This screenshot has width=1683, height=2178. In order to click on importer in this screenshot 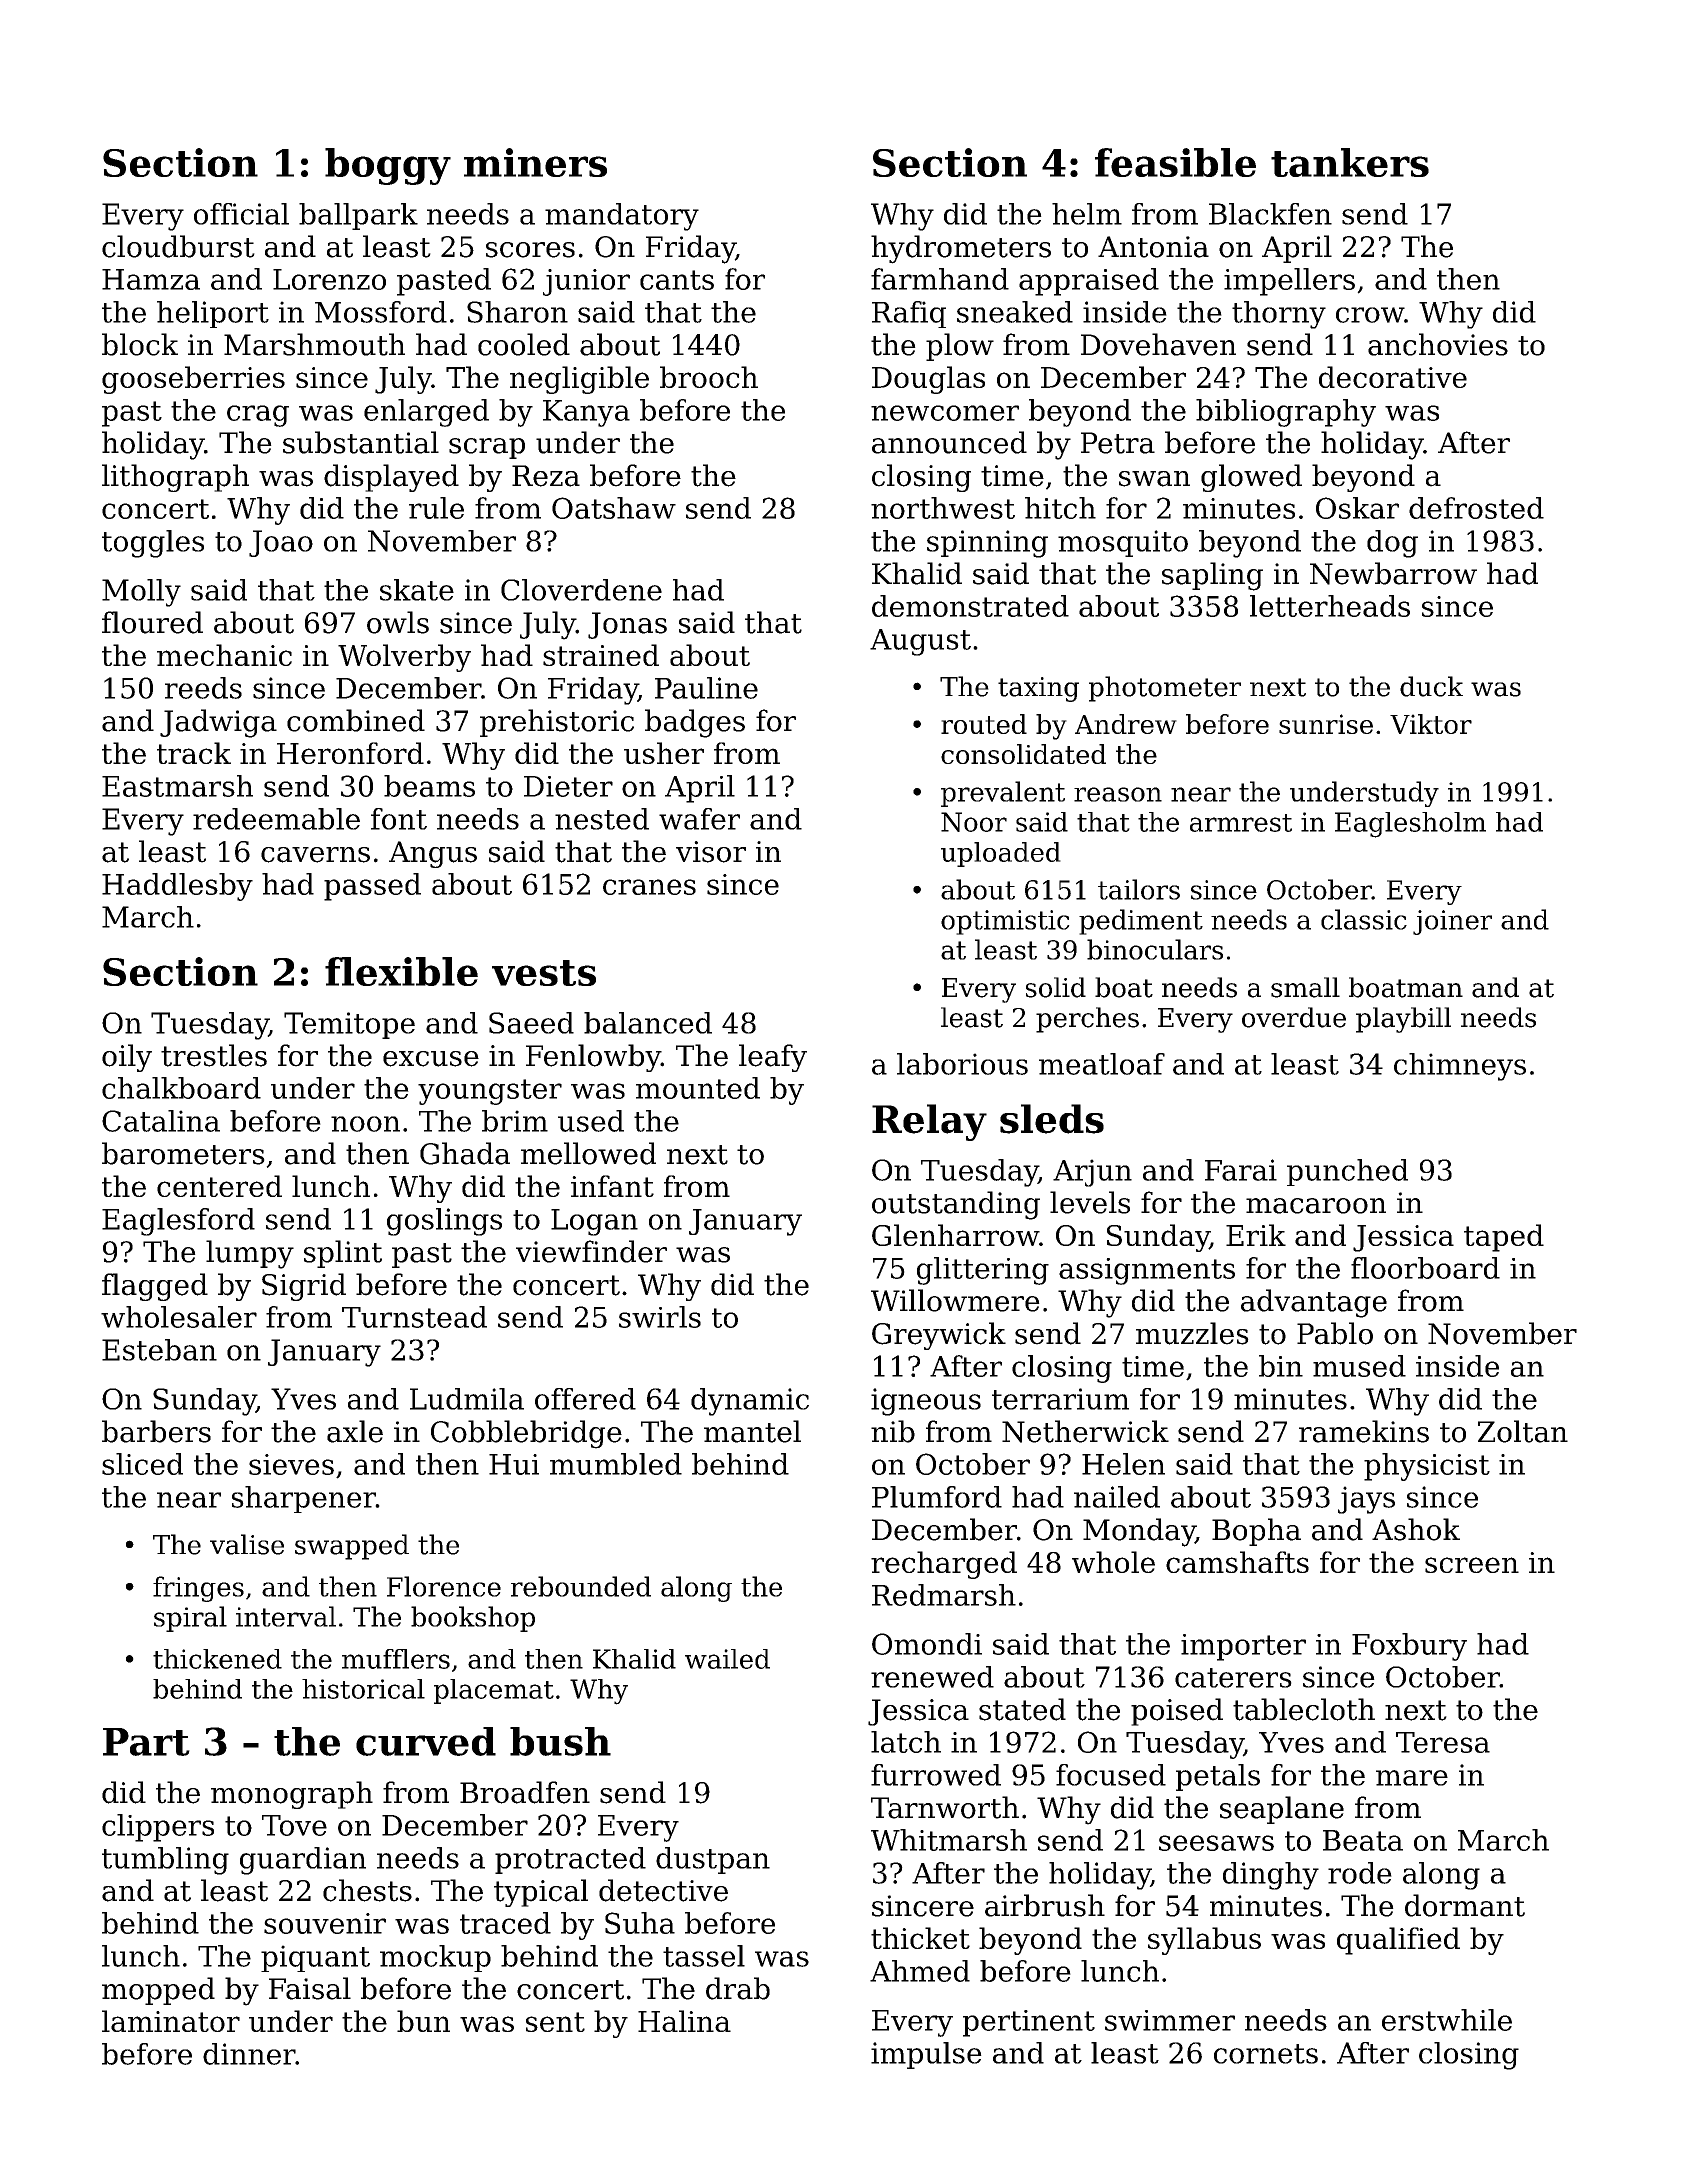, I will do `click(1243, 1647)`.
